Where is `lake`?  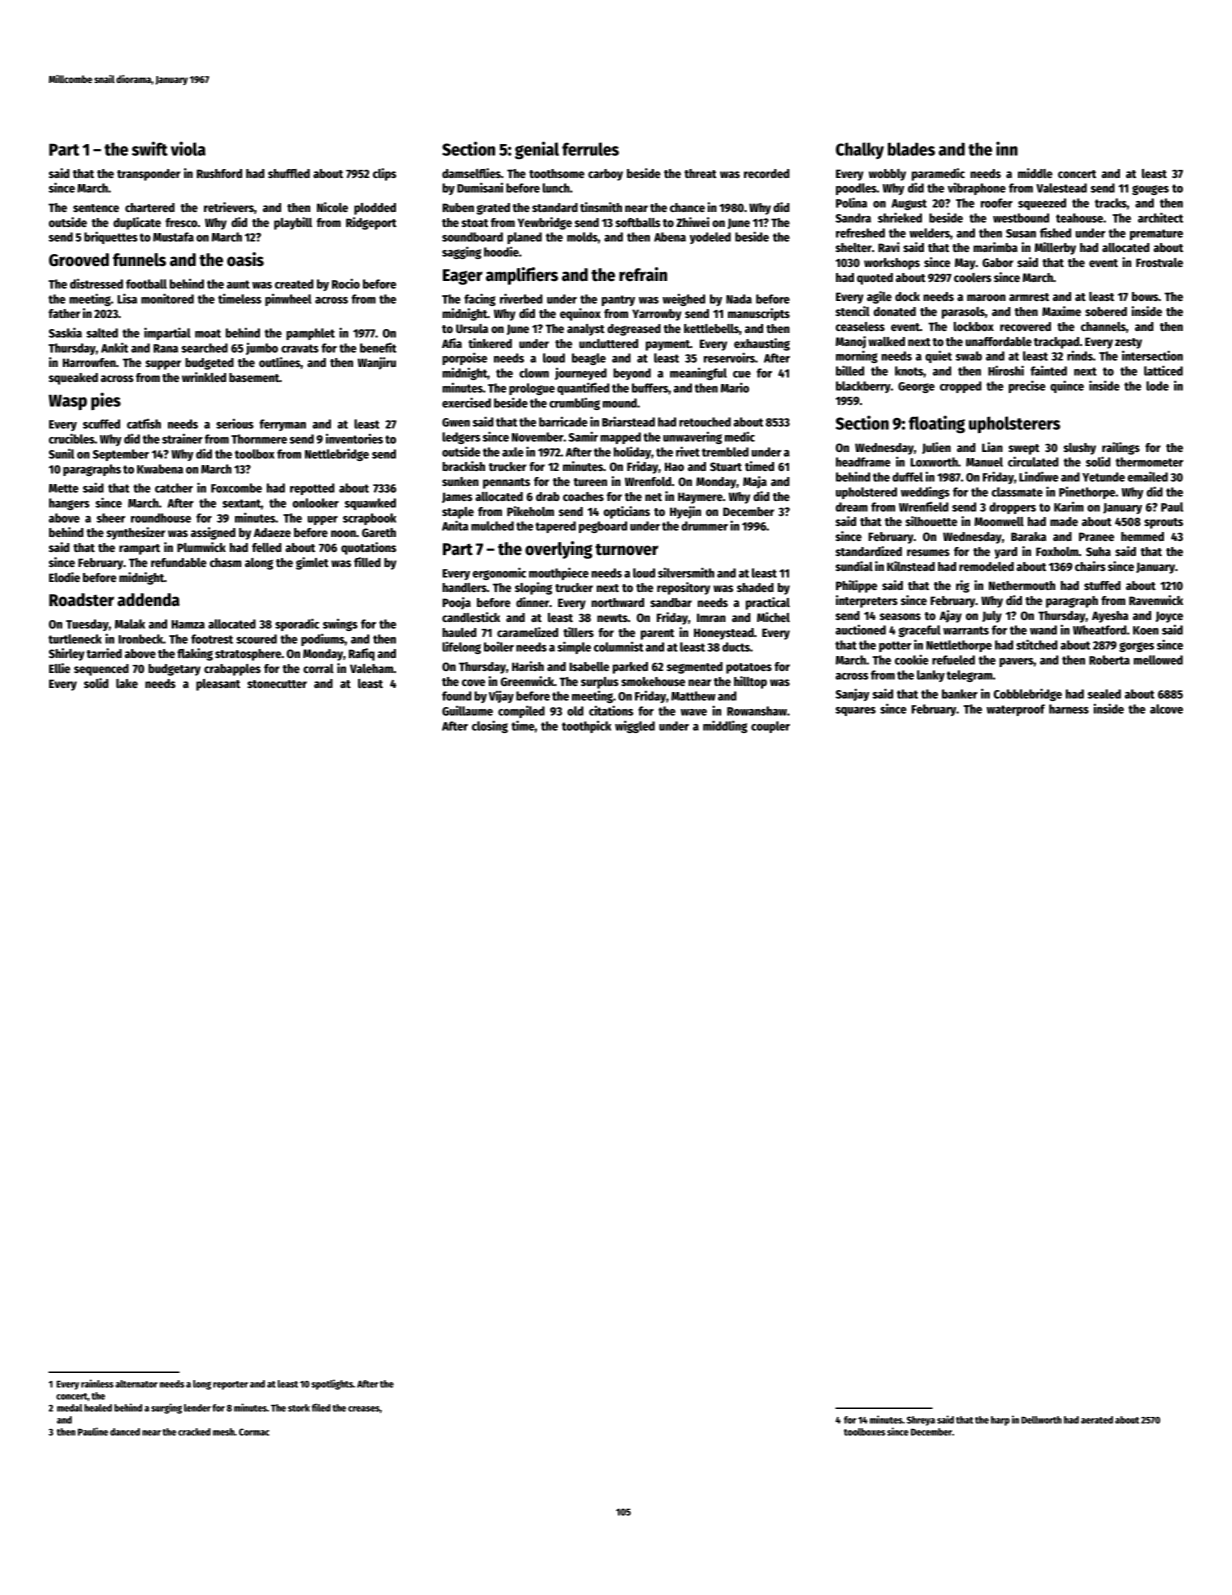
lake is located at coordinates (127, 683).
